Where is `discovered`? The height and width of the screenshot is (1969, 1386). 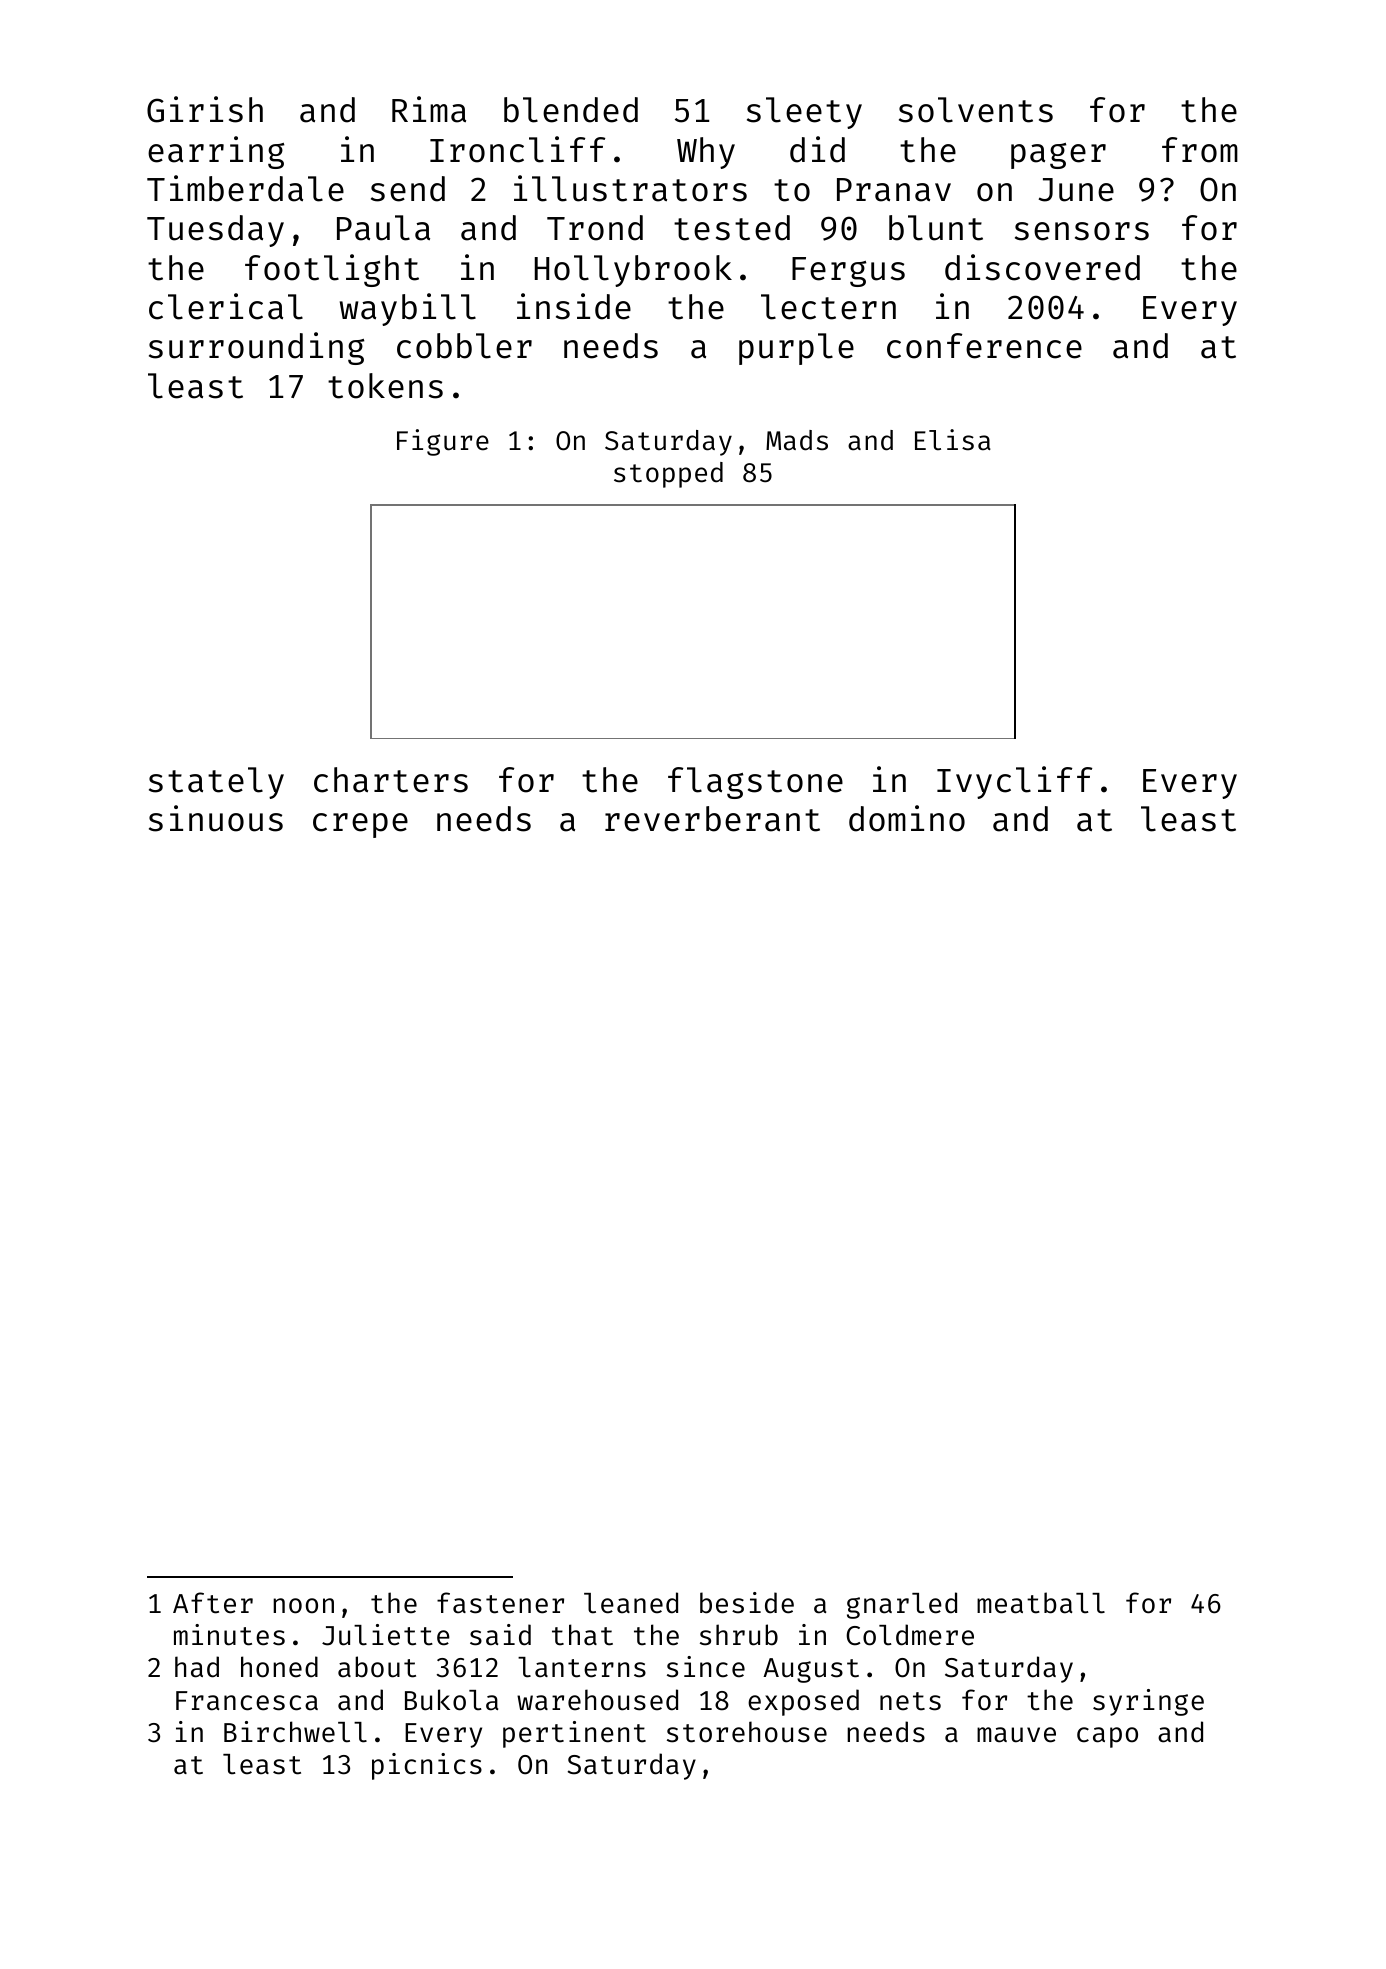
discovered is located at coordinates (1042, 267).
